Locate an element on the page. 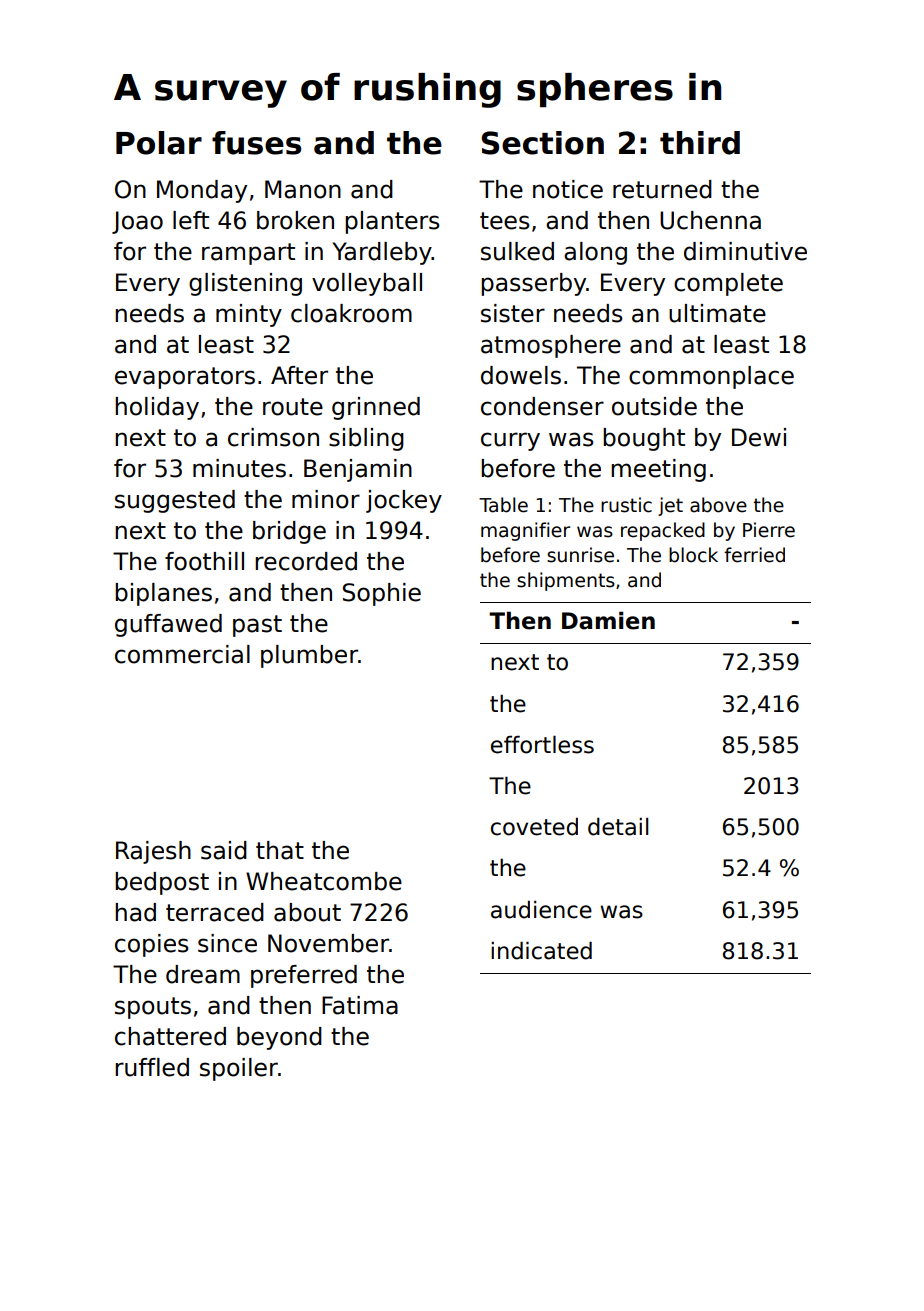 This image has height=1311, width=924. Section is located at coordinates (542, 143).
